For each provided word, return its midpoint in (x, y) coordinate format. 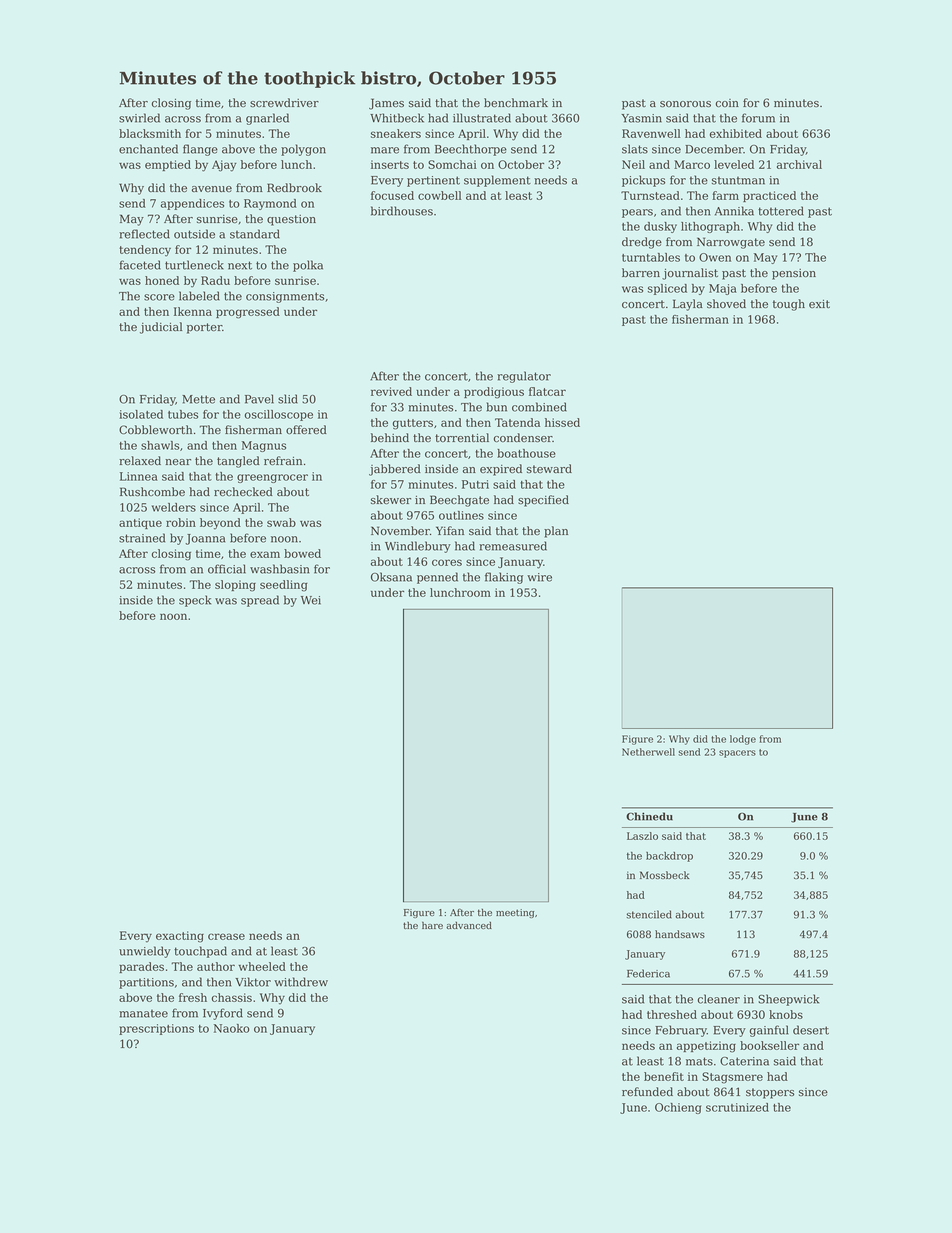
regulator (524, 377)
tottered (781, 211)
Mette (198, 399)
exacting (180, 937)
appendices (192, 204)
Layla (688, 305)
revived (391, 391)
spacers (737, 754)
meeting (515, 913)
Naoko (232, 1028)
